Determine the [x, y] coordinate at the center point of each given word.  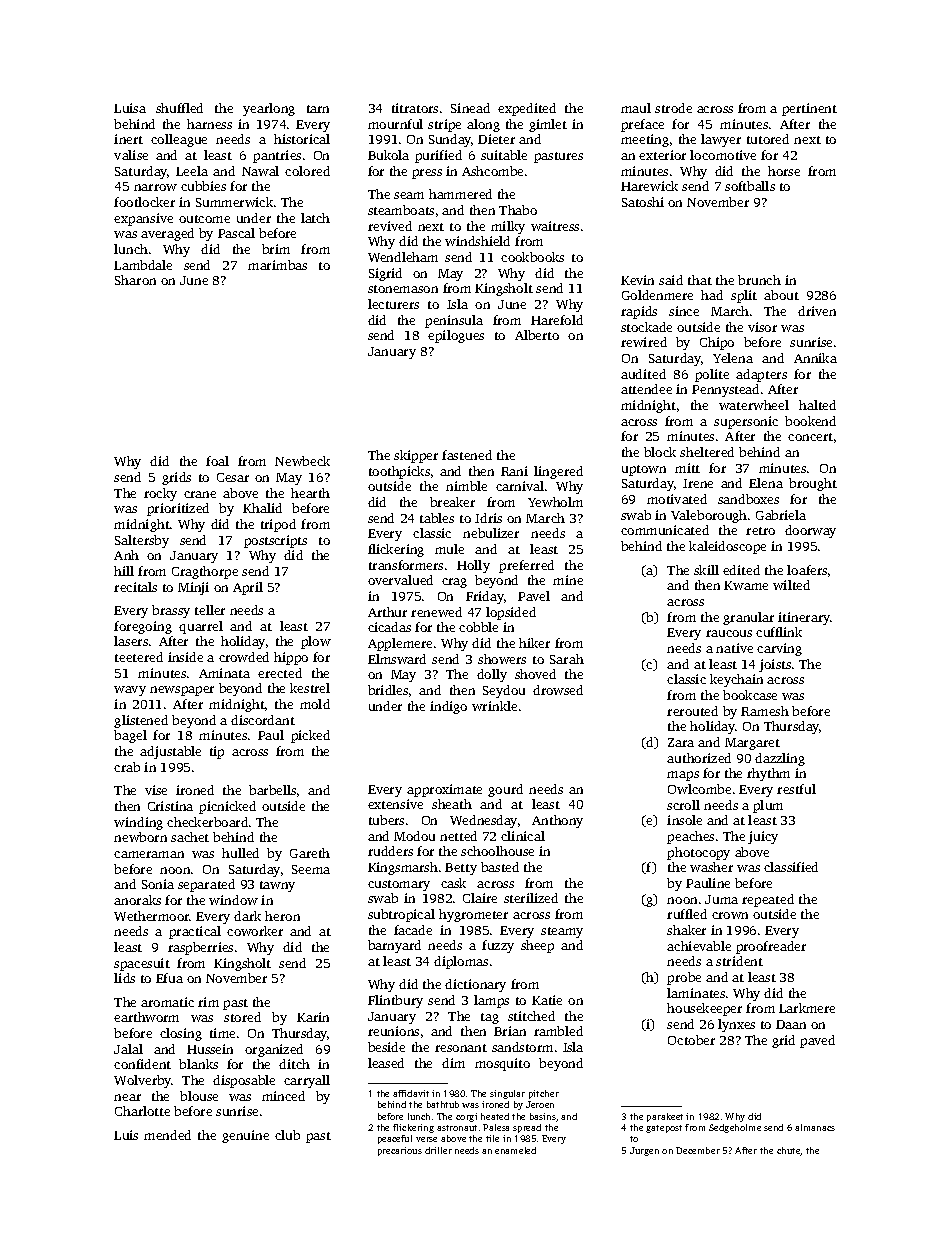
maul [636, 108]
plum [768, 806]
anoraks [137, 900]
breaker [452, 502]
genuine [245, 1136]
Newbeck [302, 461]
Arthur [387, 612]
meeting [645, 140]
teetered [139, 657]
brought [813, 484]
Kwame [746, 585]
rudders [390, 851]
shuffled [179, 108]
